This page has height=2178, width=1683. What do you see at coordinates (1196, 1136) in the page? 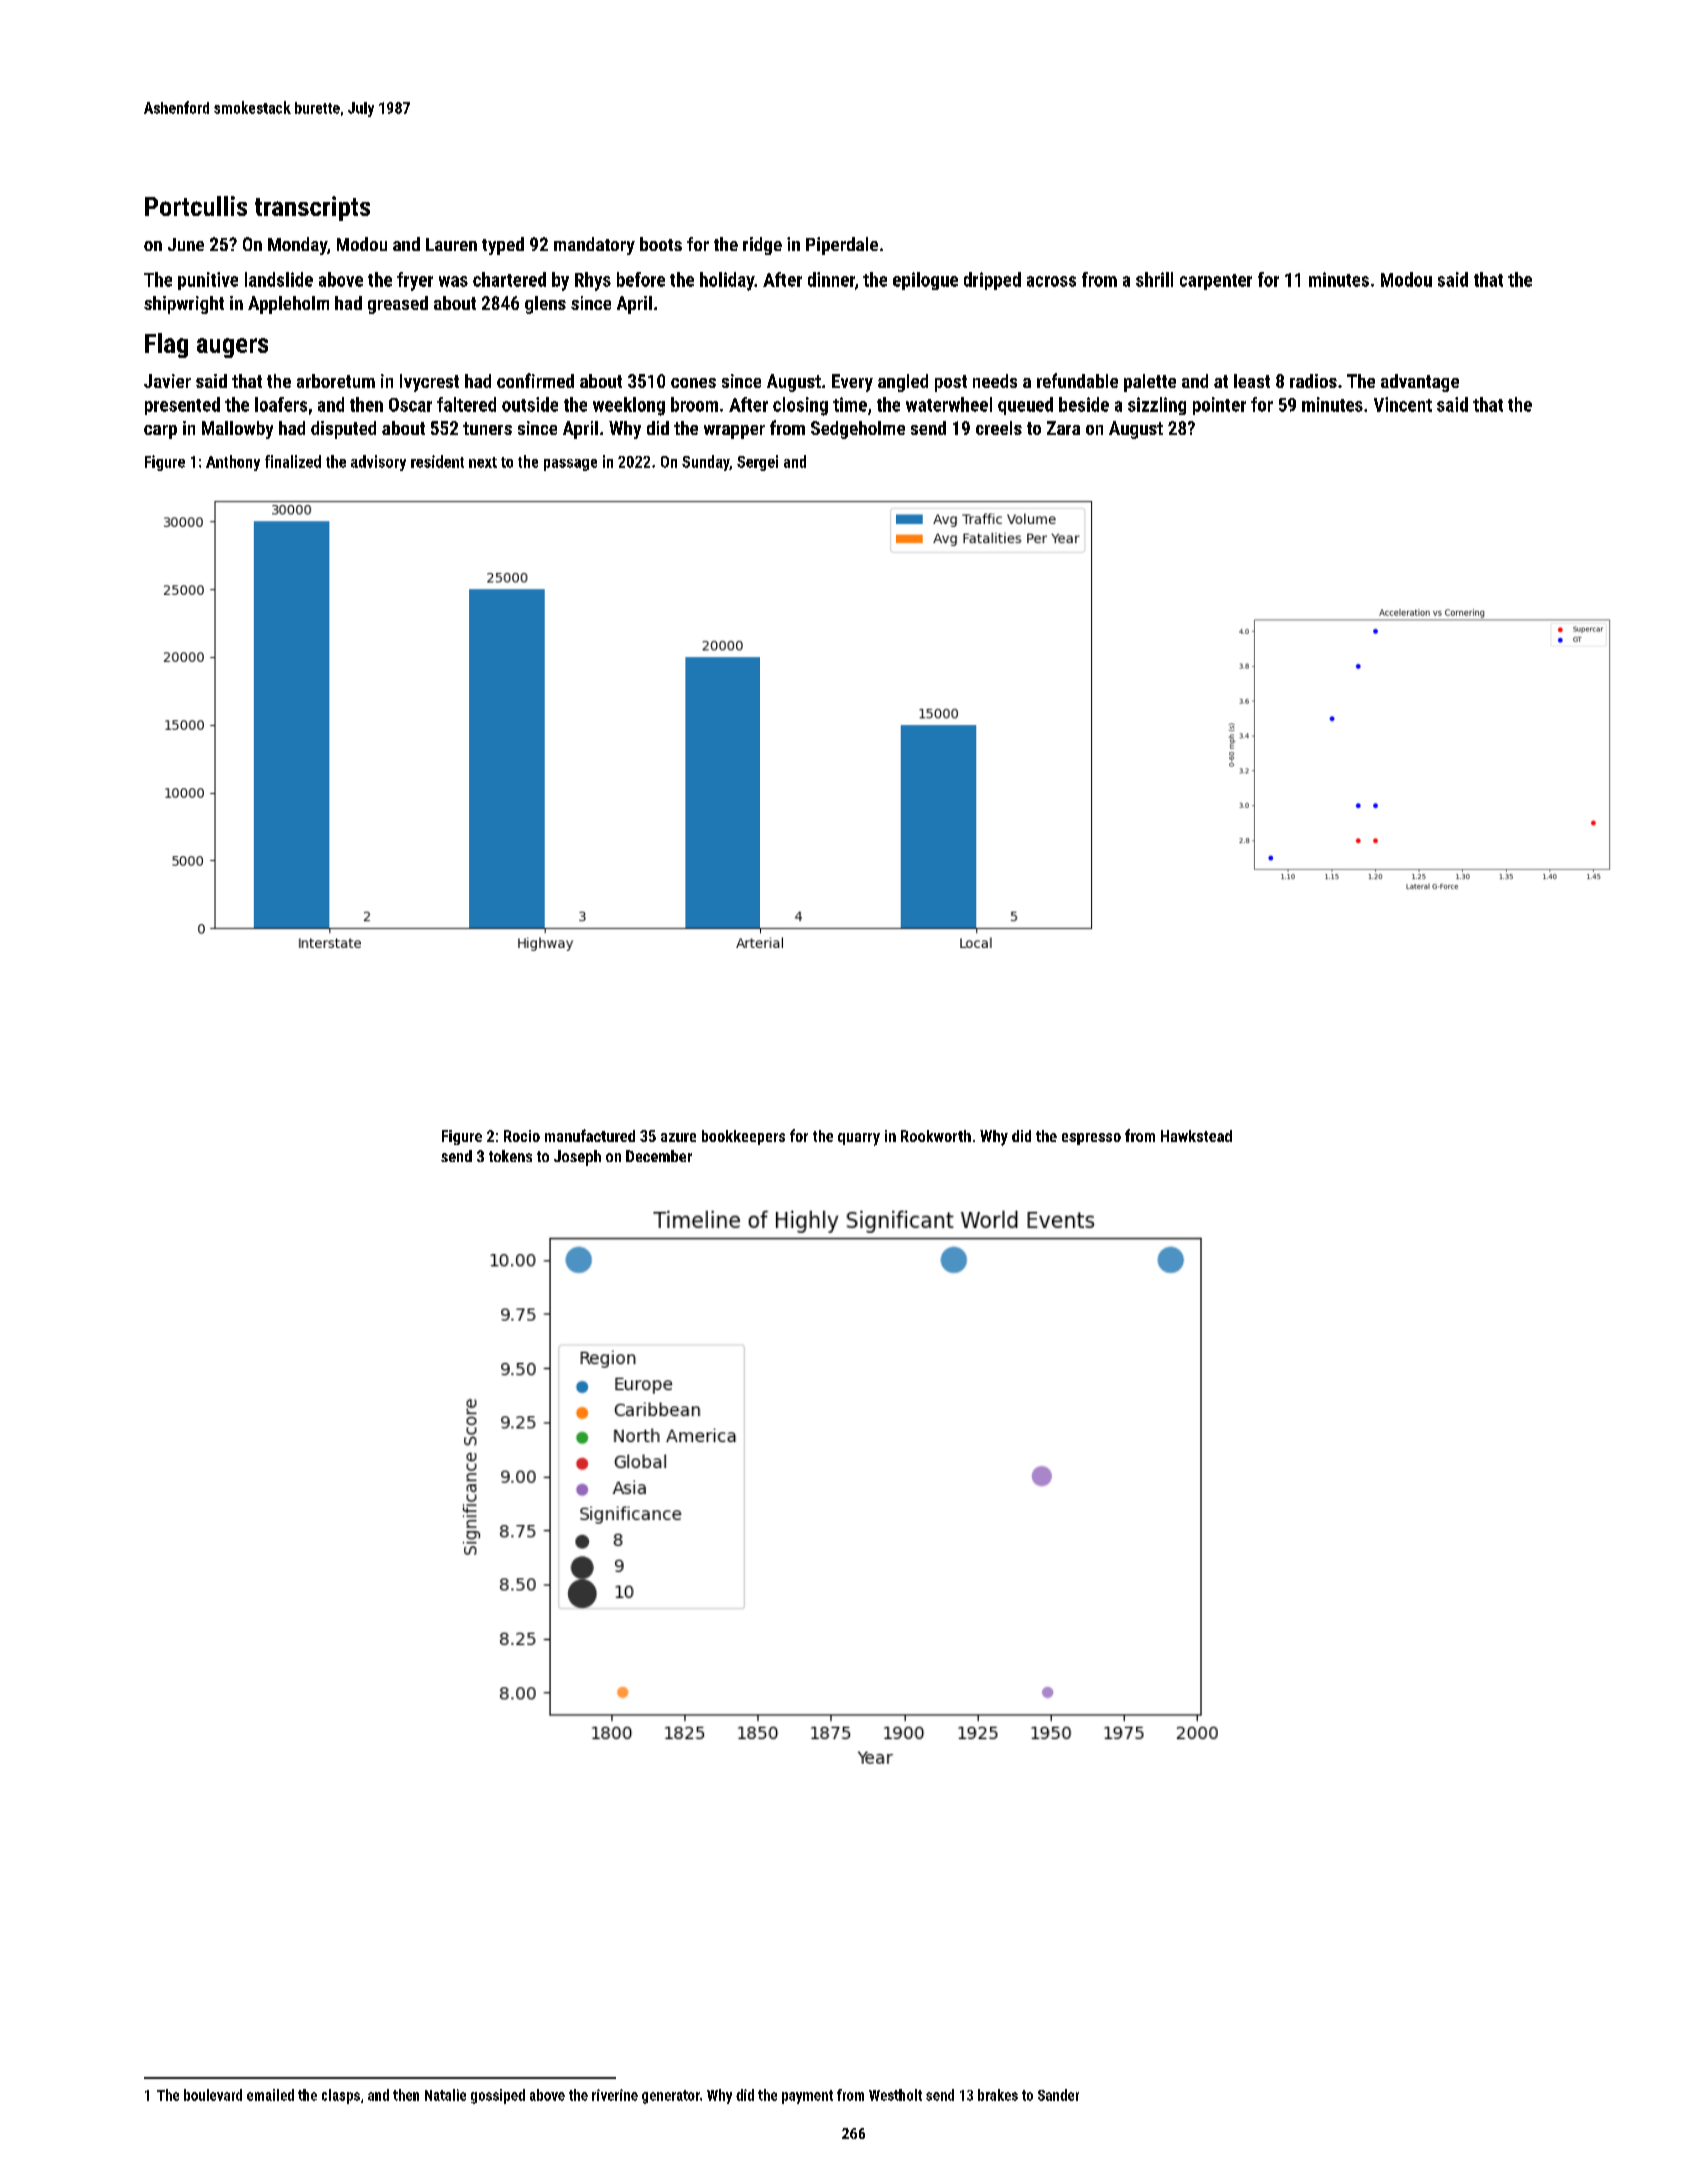
I see `Hawkstead` at bounding box center [1196, 1136].
